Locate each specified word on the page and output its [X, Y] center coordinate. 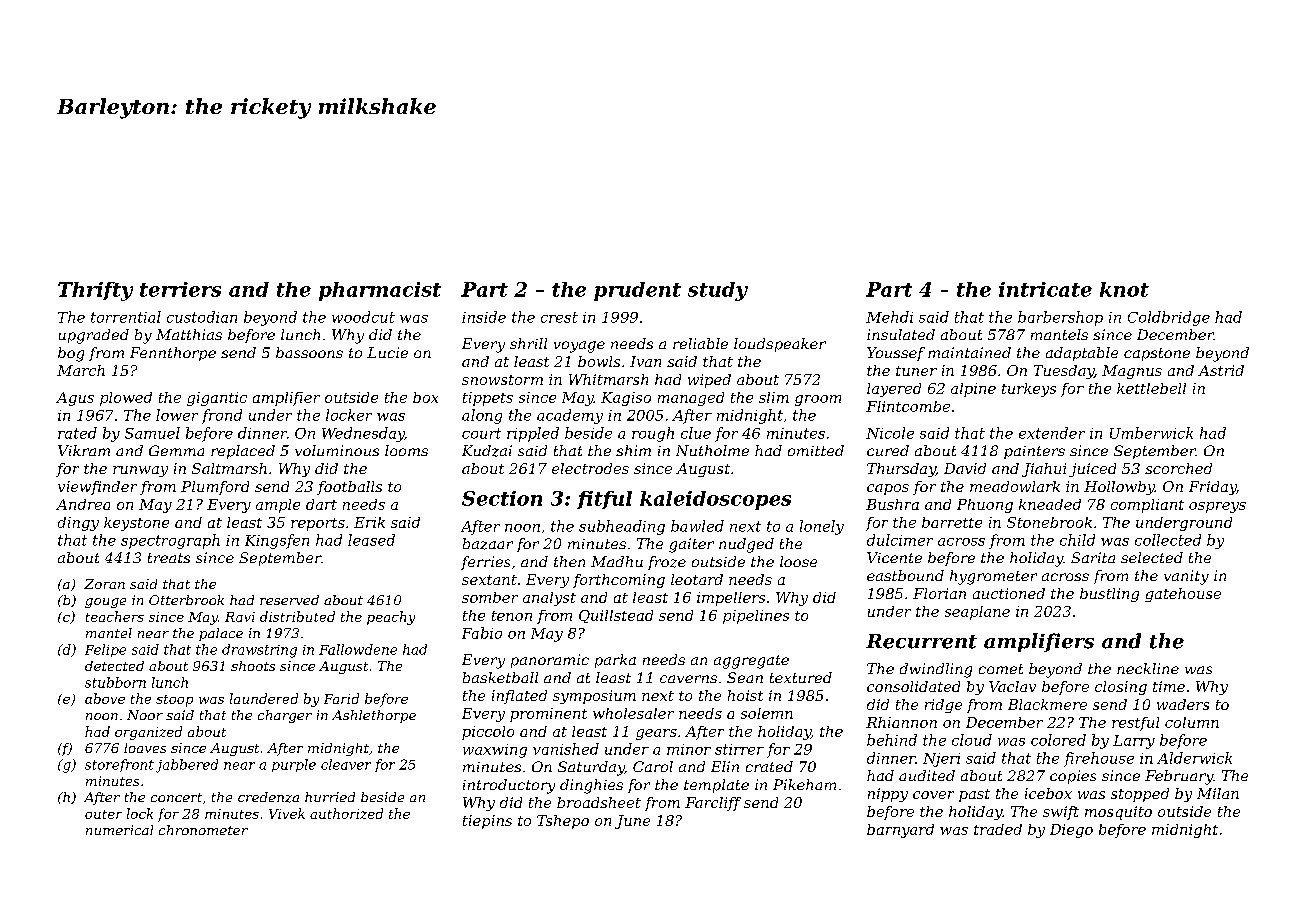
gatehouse [1183, 595]
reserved [289, 600]
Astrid [1221, 370]
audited [927, 775]
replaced [243, 452]
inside [484, 317]
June [632, 822]
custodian [202, 317]
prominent [548, 715]
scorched [1178, 468]
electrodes [590, 468]
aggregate [751, 662]
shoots [253, 666]
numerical [119, 830]
